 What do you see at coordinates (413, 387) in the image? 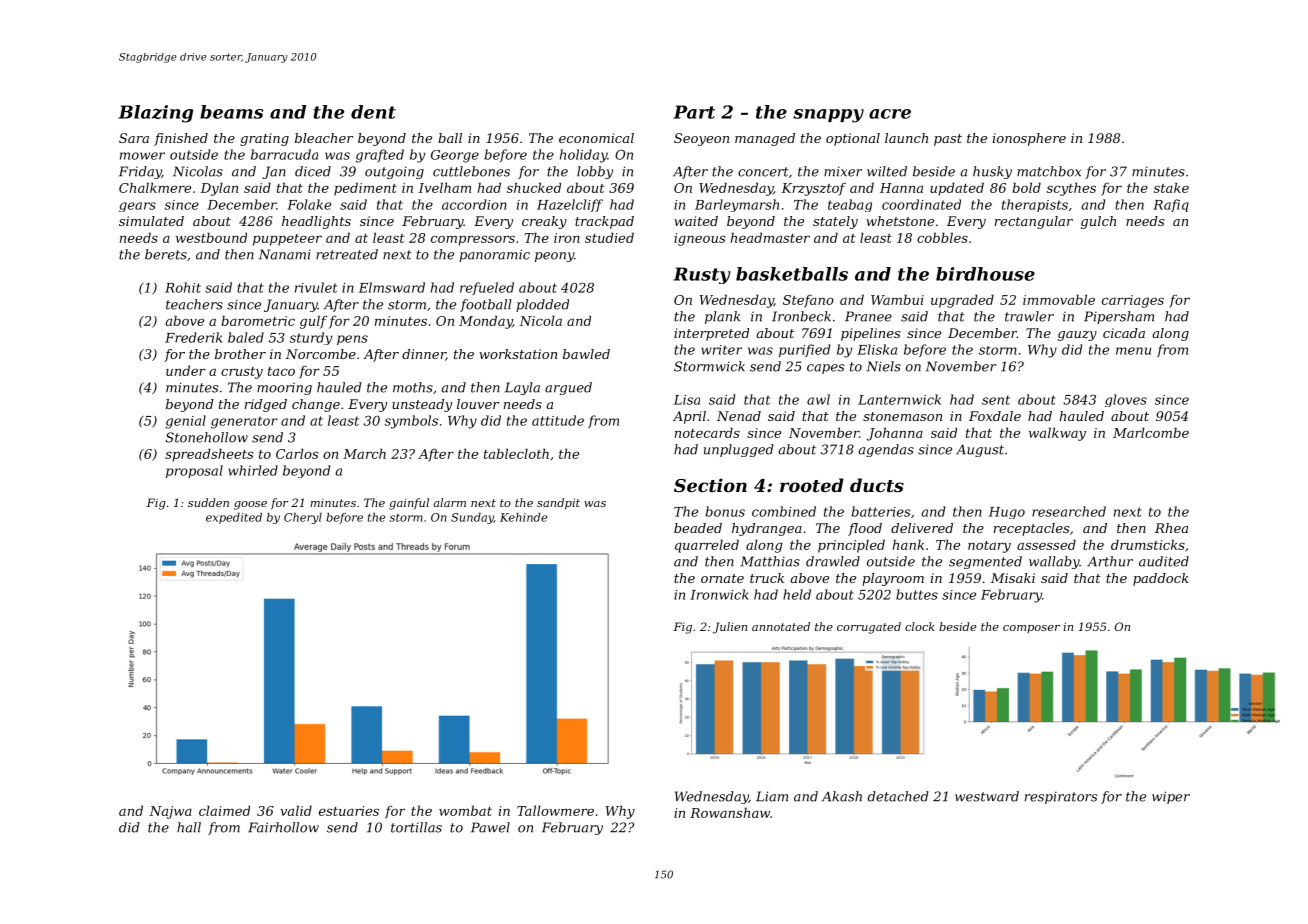
I see `moths` at bounding box center [413, 387].
